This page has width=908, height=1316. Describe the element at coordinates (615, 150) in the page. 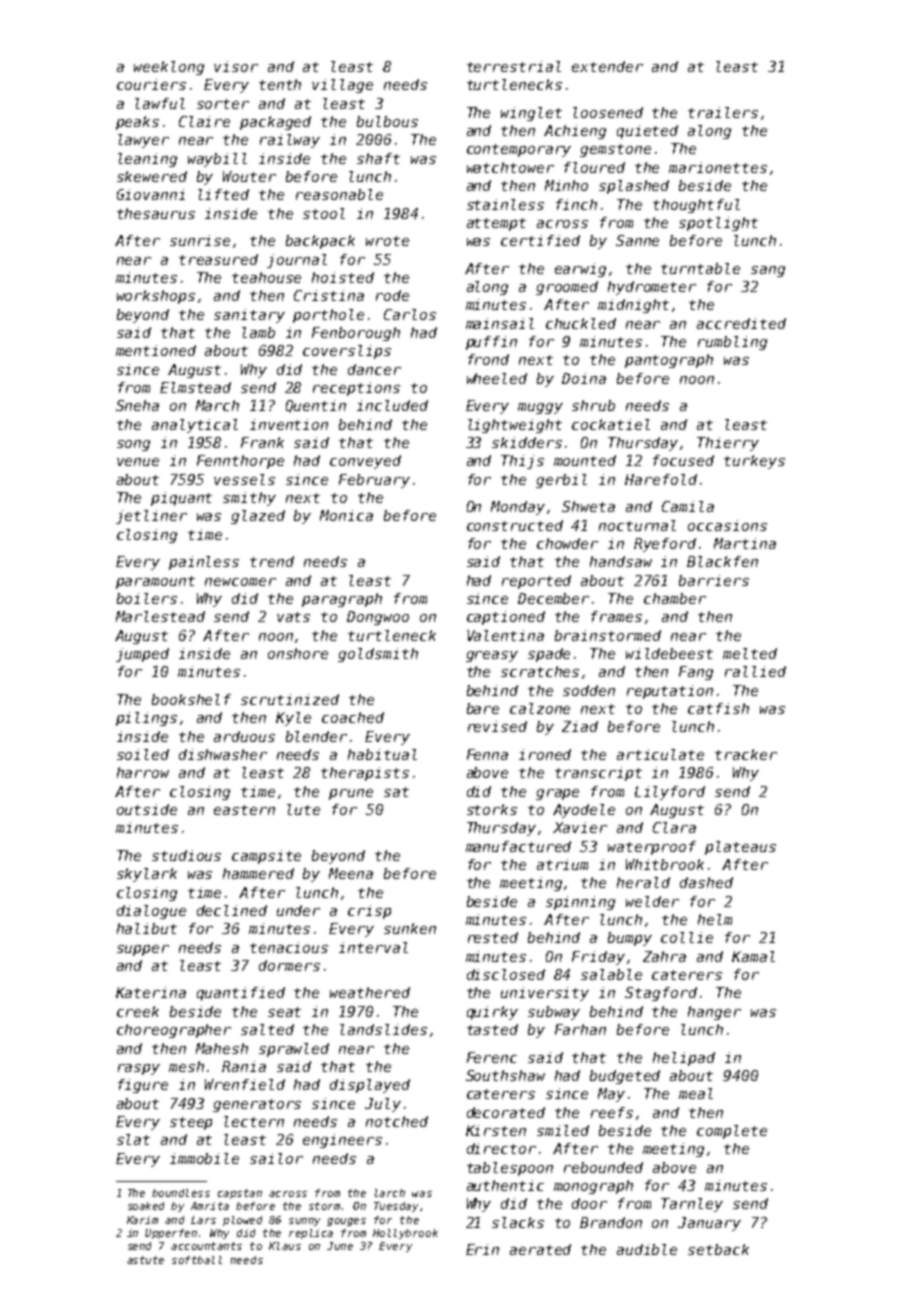

I see `gemstone` at that location.
